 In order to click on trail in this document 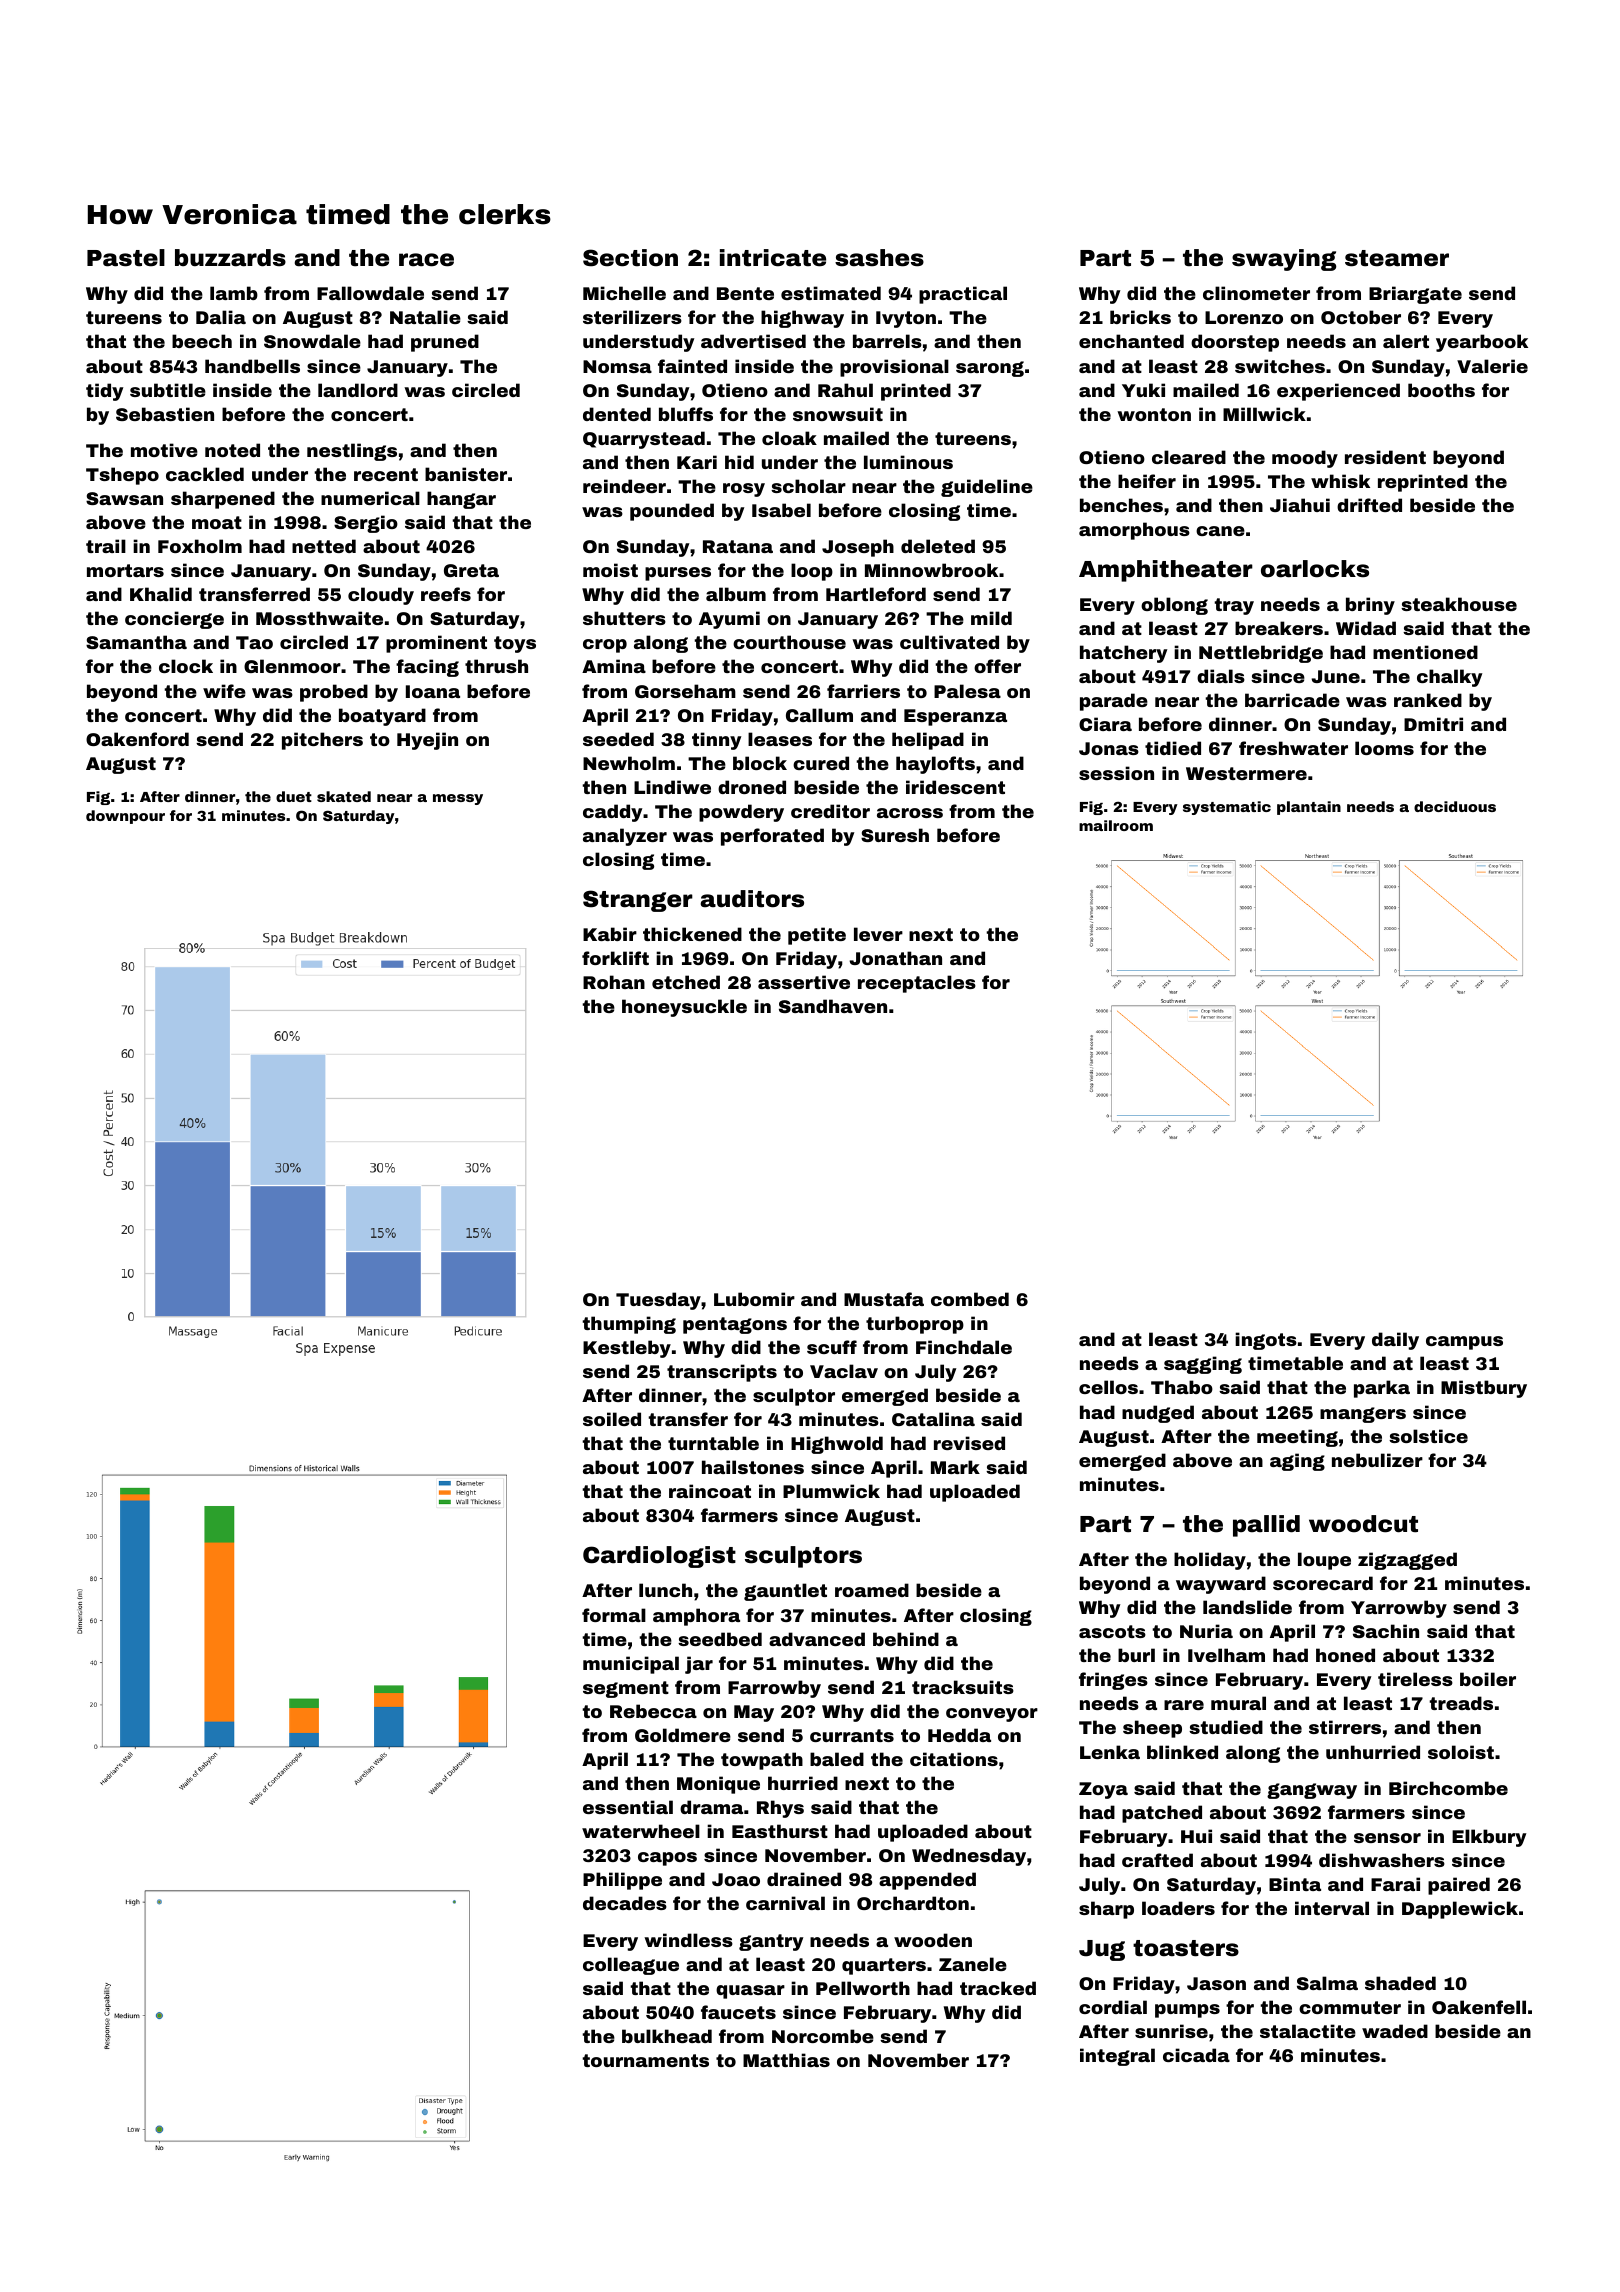, I will do `click(106, 546)`.
